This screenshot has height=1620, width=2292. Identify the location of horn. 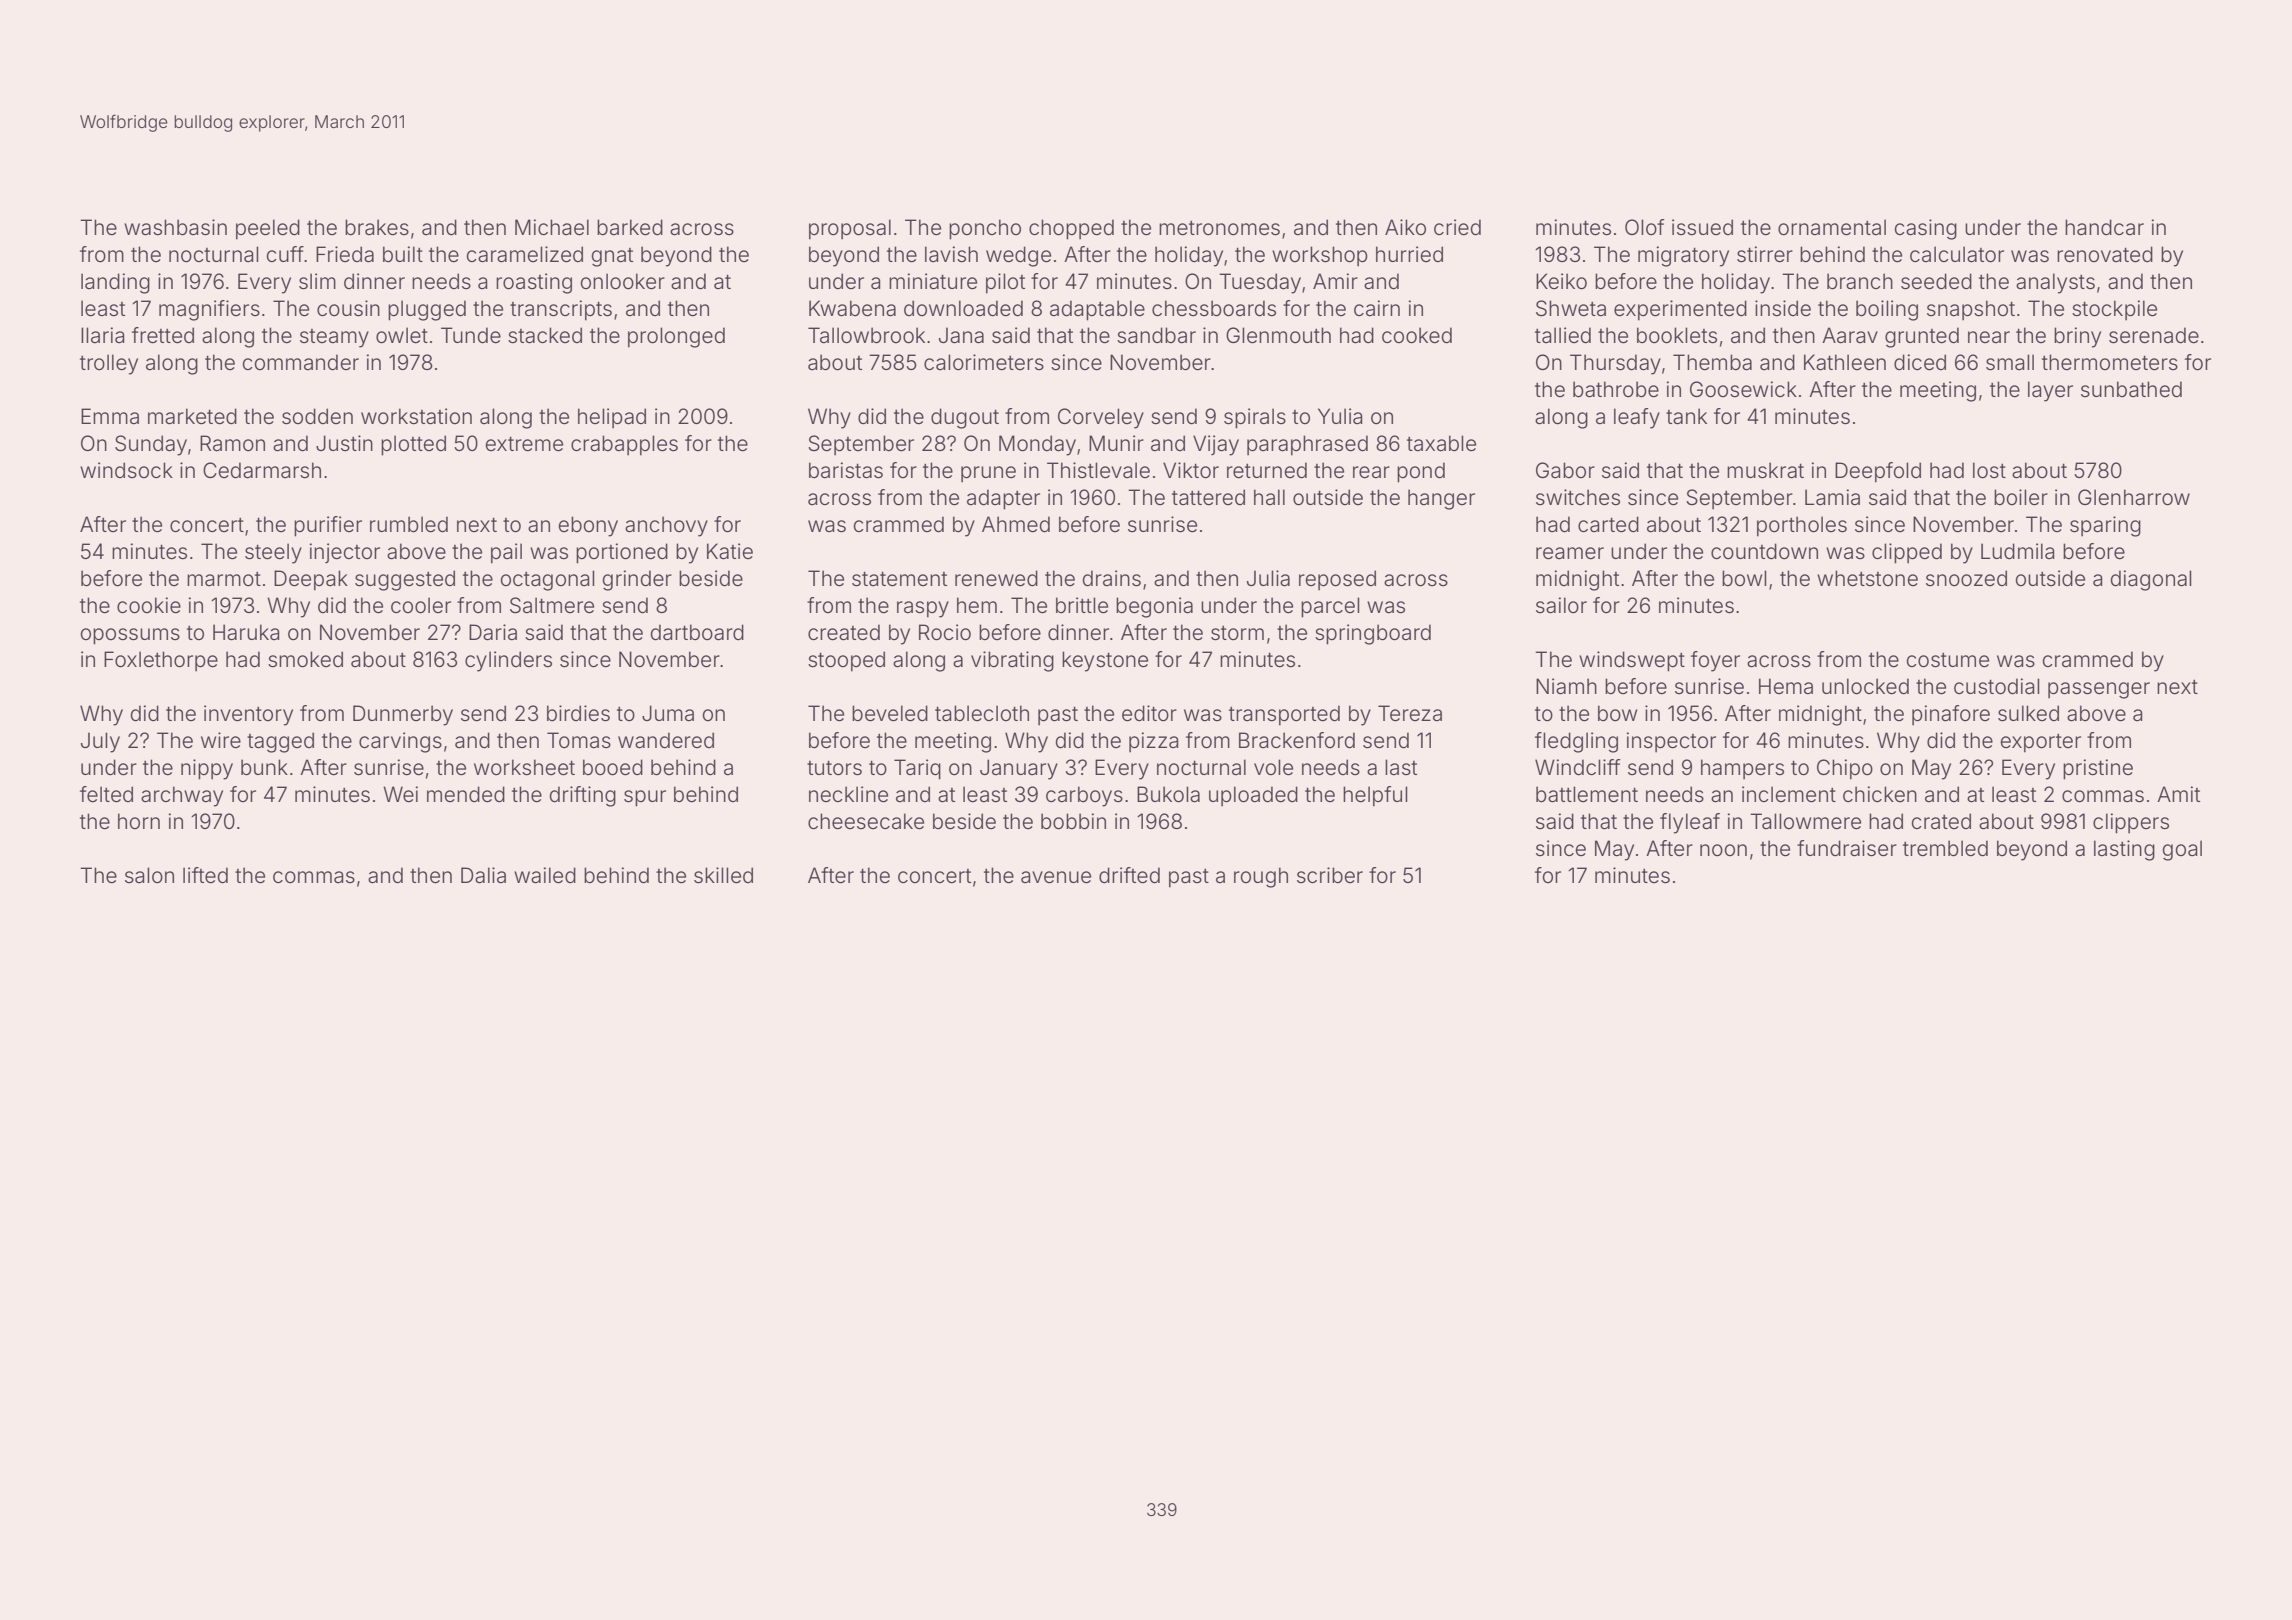
(139, 821).
